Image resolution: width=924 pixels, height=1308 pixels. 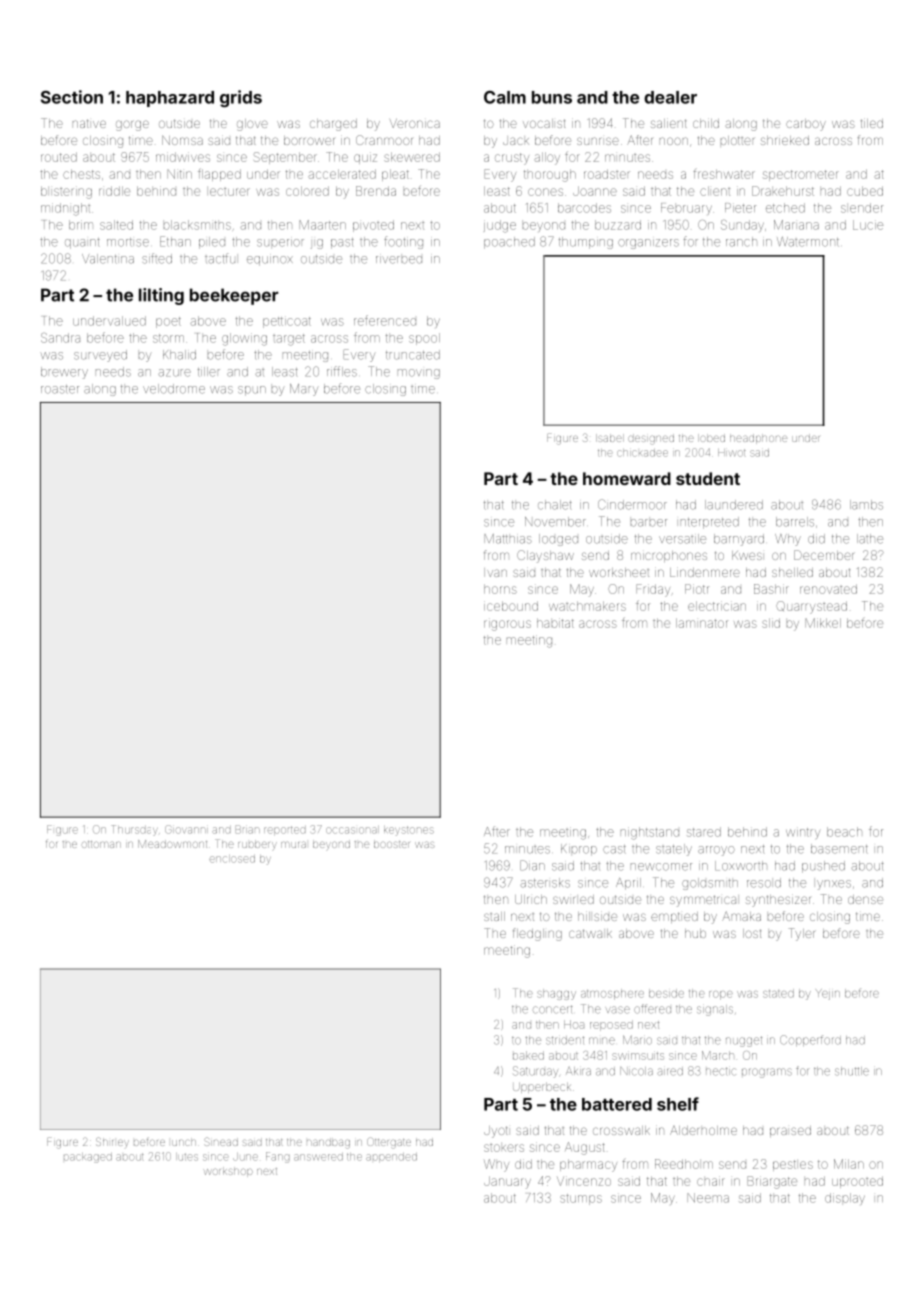 What do you see at coordinates (60, 389) in the screenshot?
I see `roaster` at bounding box center [60, 389].
